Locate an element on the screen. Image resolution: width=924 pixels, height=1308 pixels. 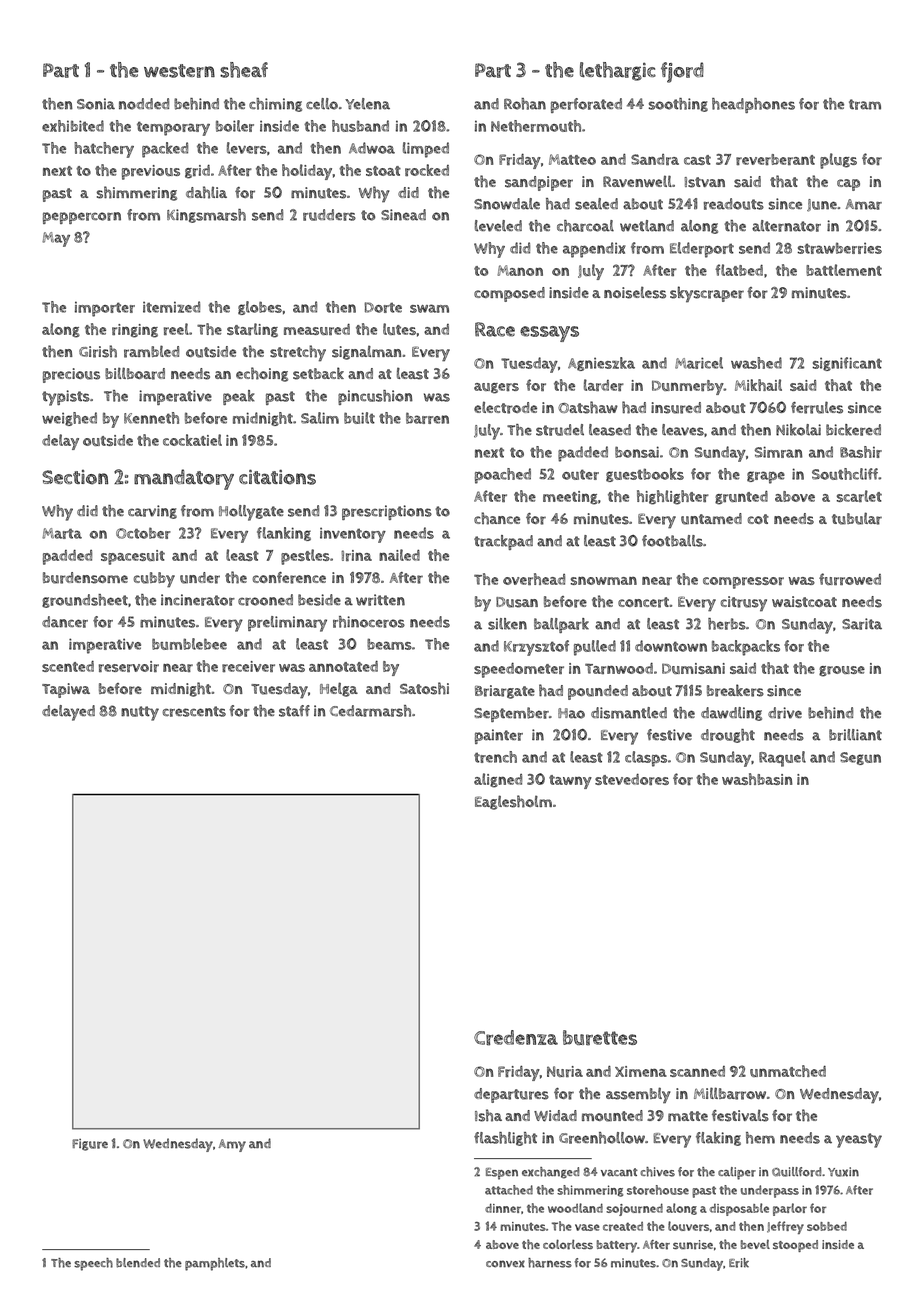
lethargic is located at coordinates (618, 71).
